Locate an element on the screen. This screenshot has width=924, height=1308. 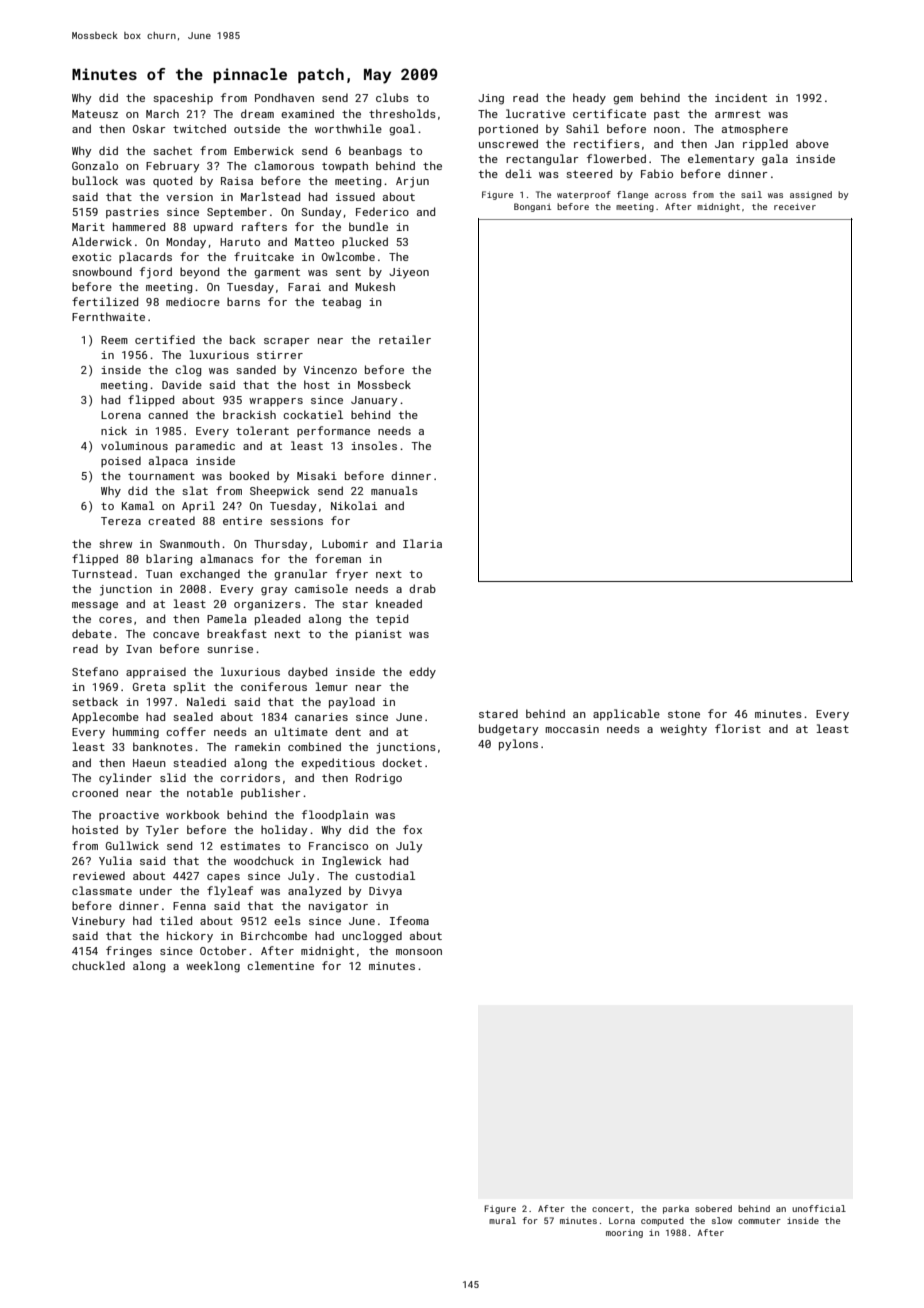
weeklong is located at coordinates (213, 967).
